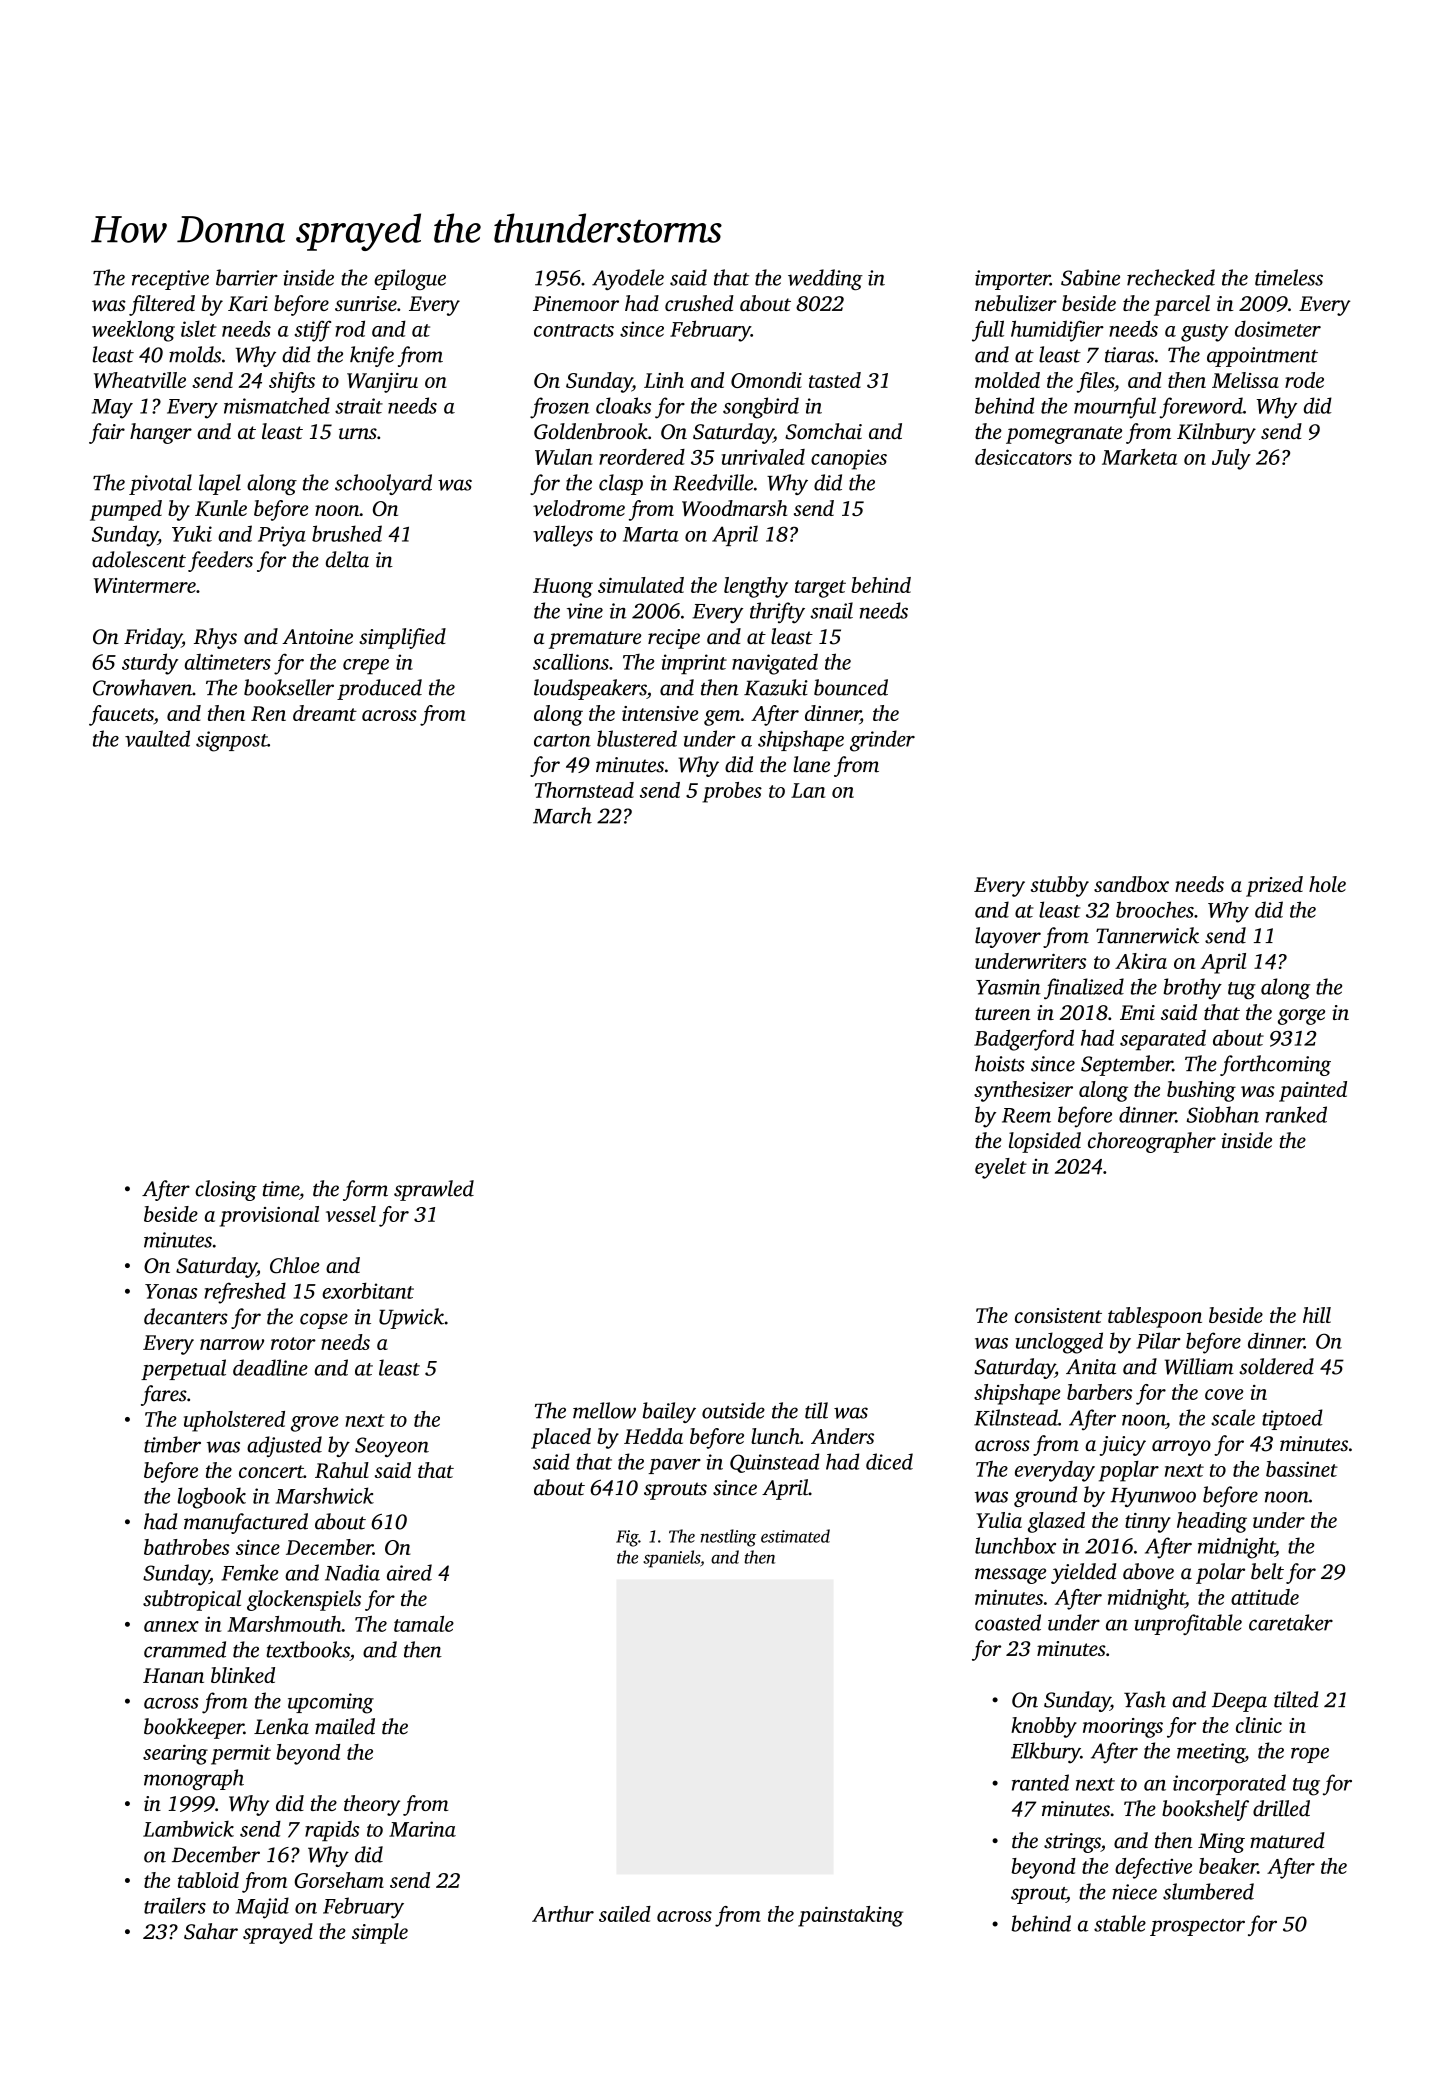 The width and height of the screenshot is (1450, 2100). I want to click on signpost, so click(232, 741).
